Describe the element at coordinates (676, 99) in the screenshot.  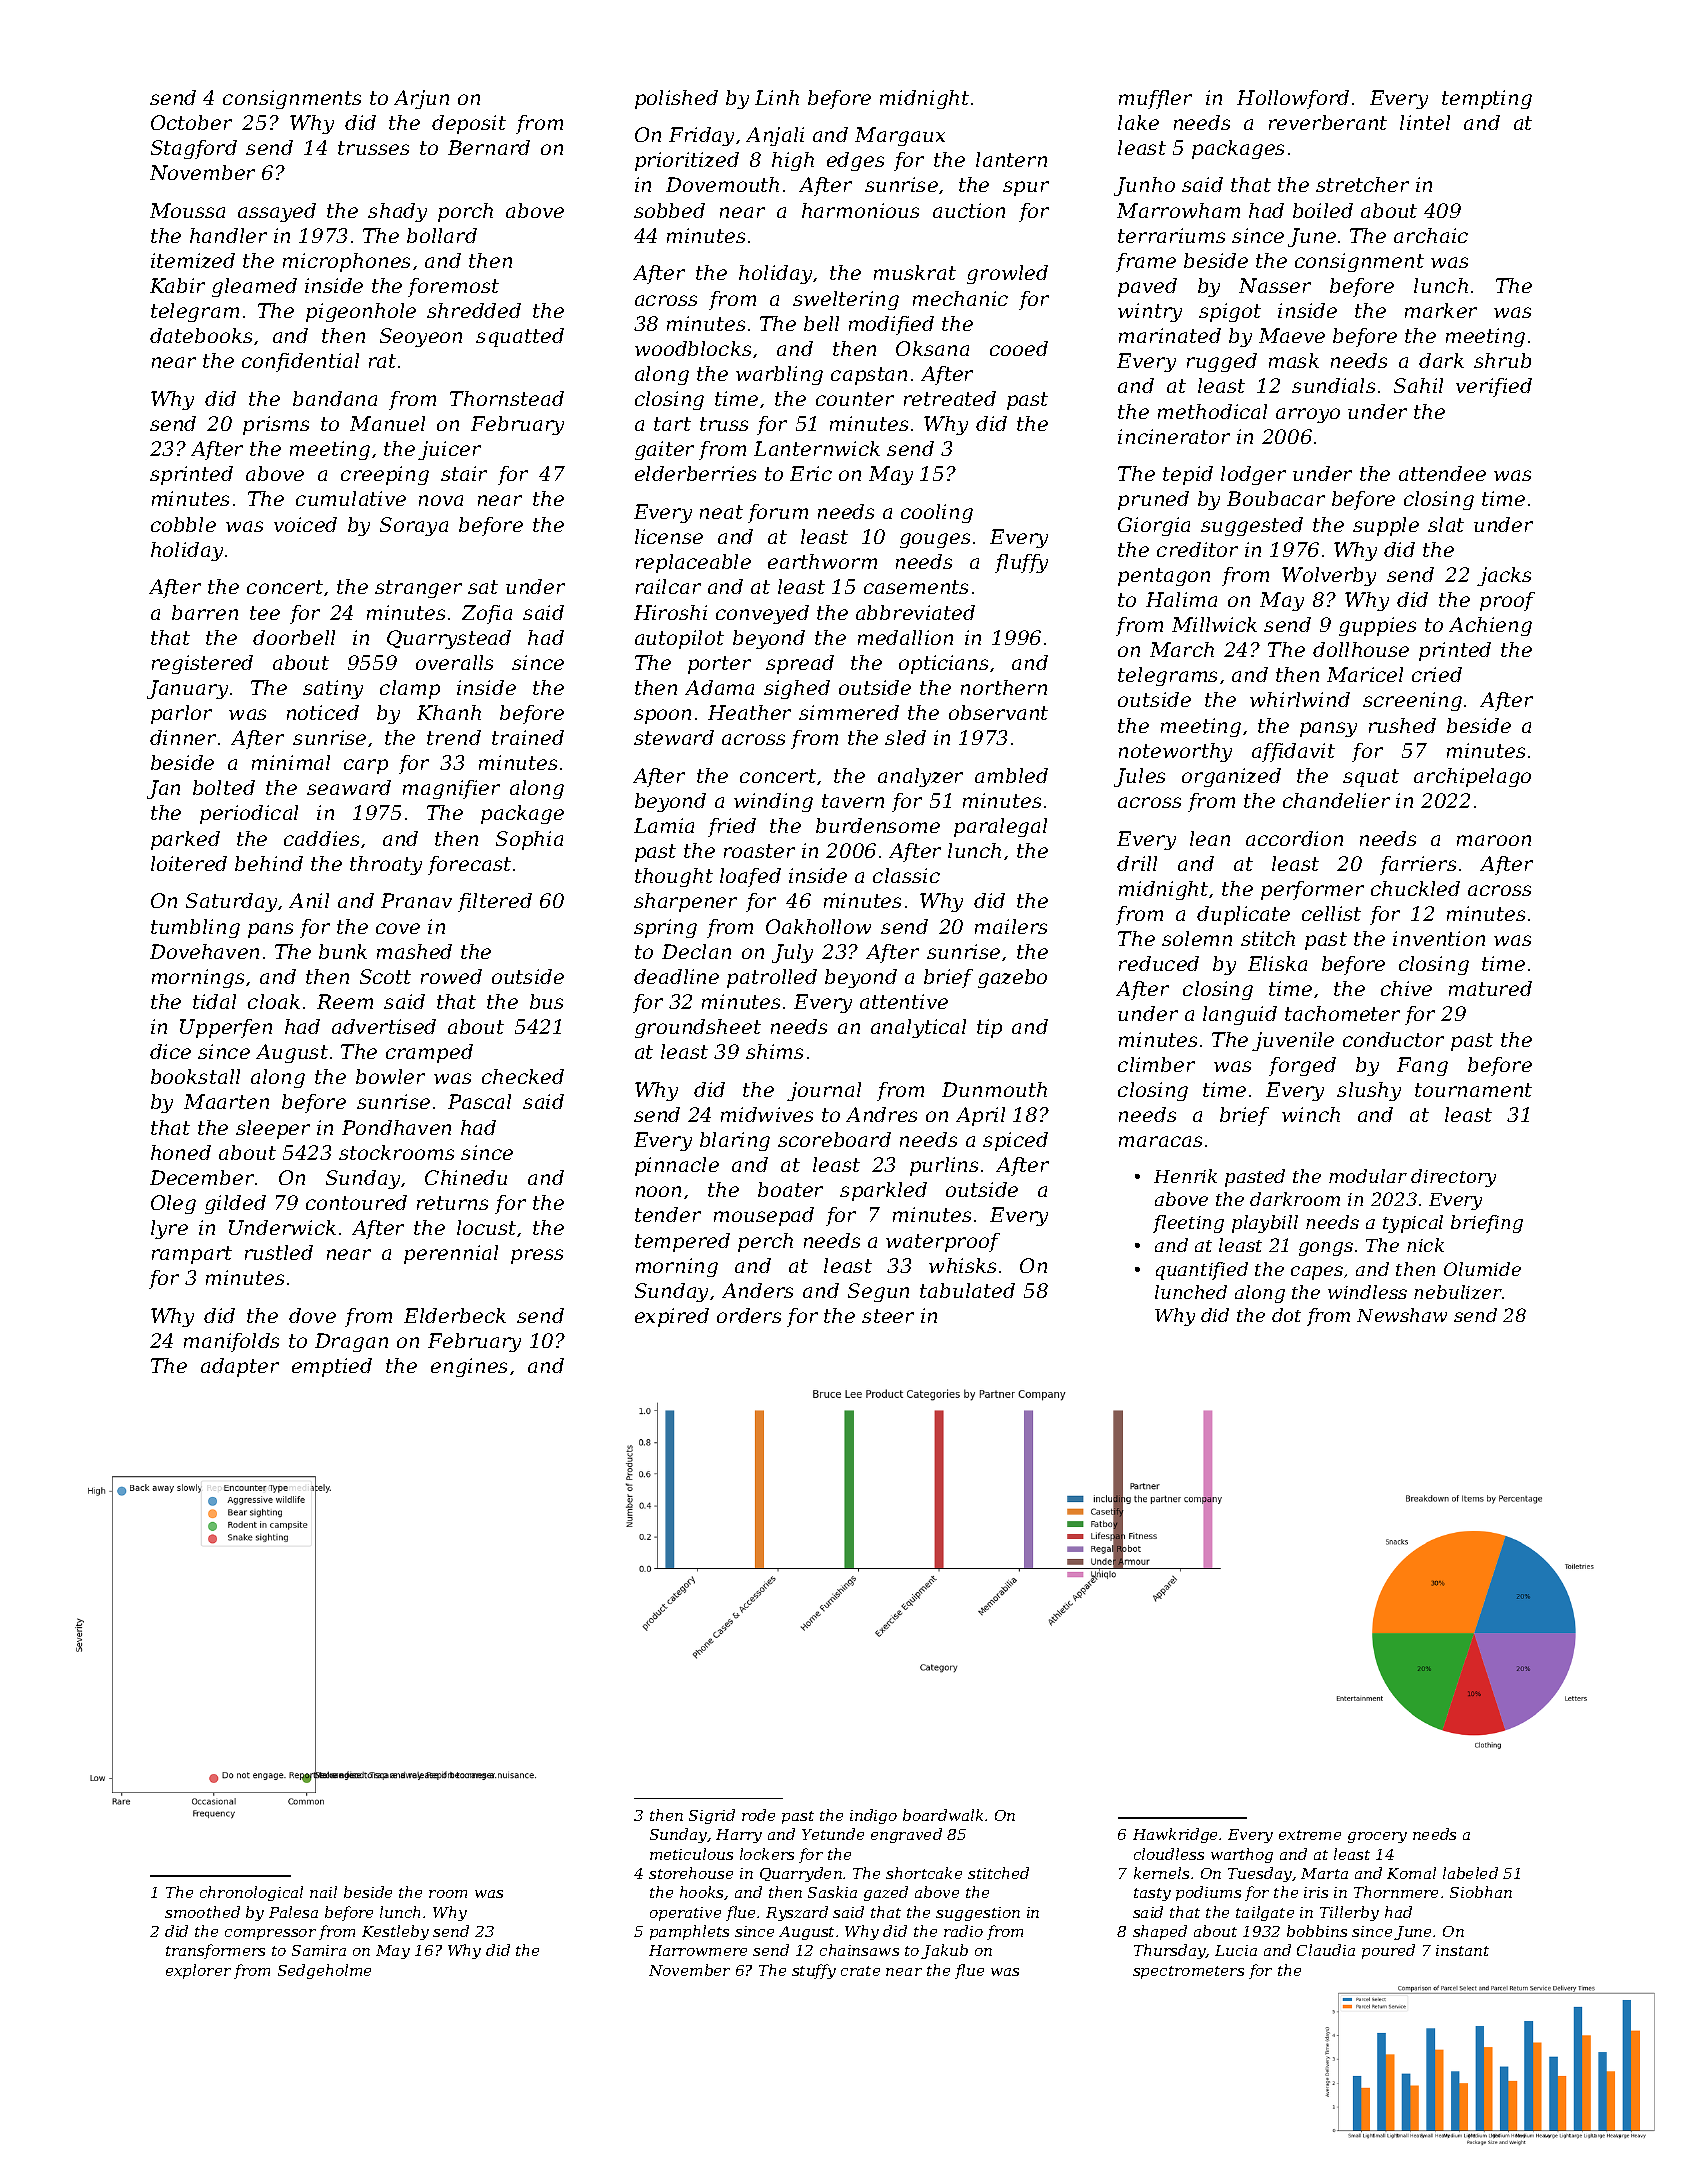
I see `polished` at that location.
